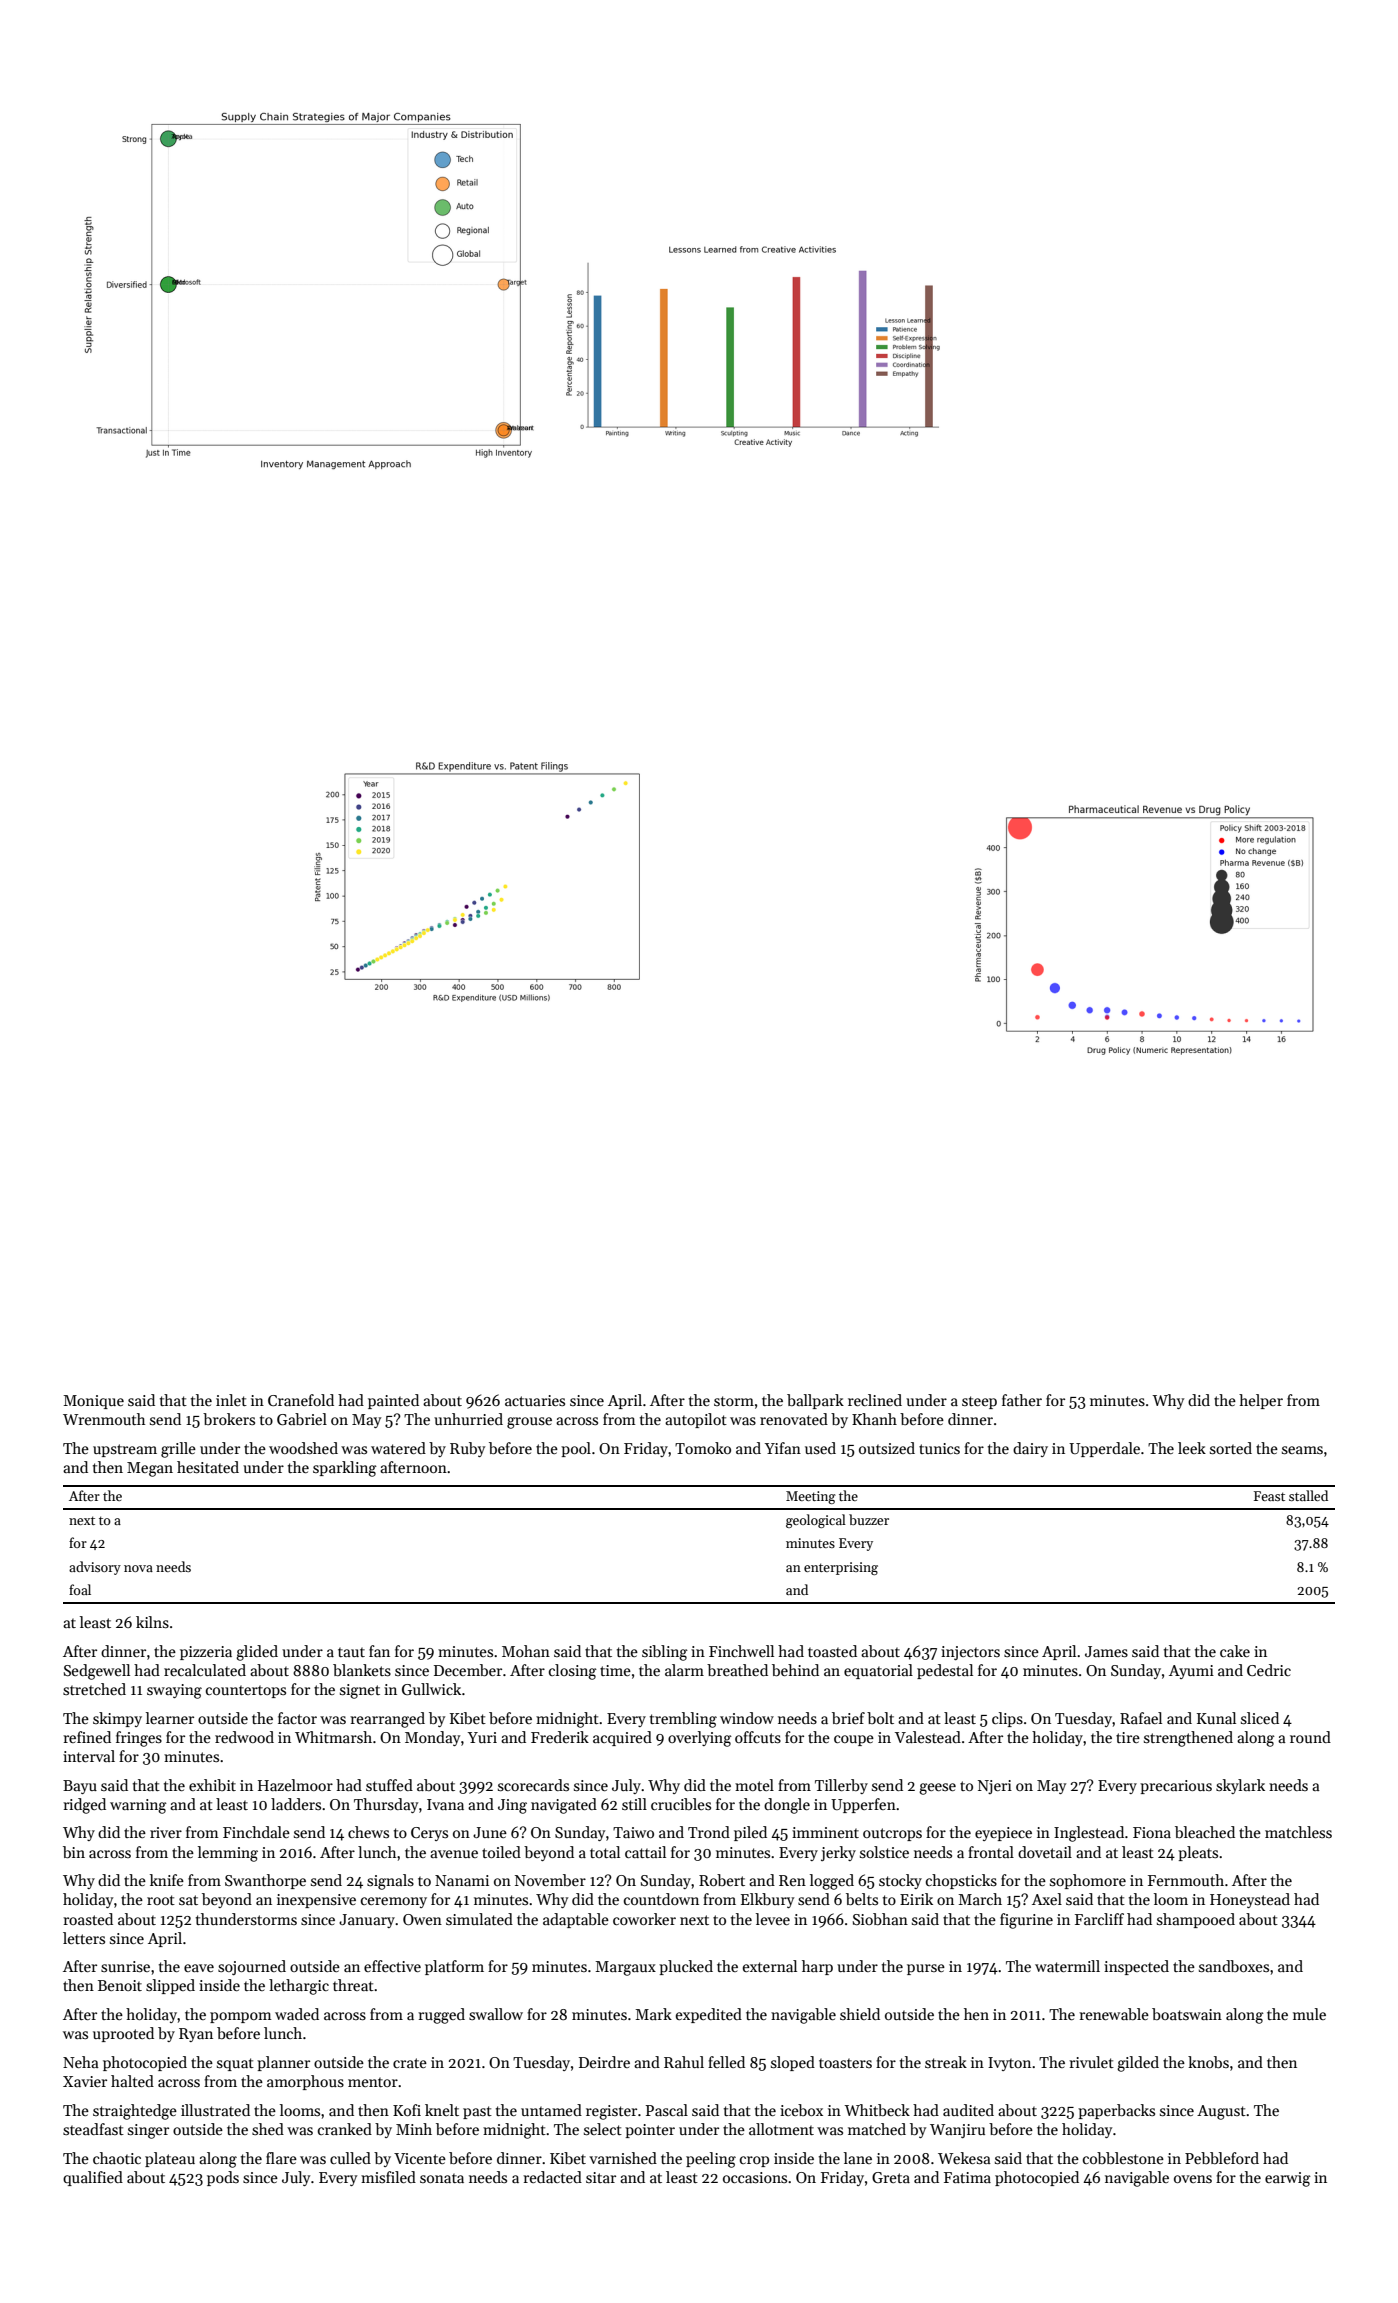  Describe the element at coordinates (81, 2062) in the page. I see `Neha` at that location.
